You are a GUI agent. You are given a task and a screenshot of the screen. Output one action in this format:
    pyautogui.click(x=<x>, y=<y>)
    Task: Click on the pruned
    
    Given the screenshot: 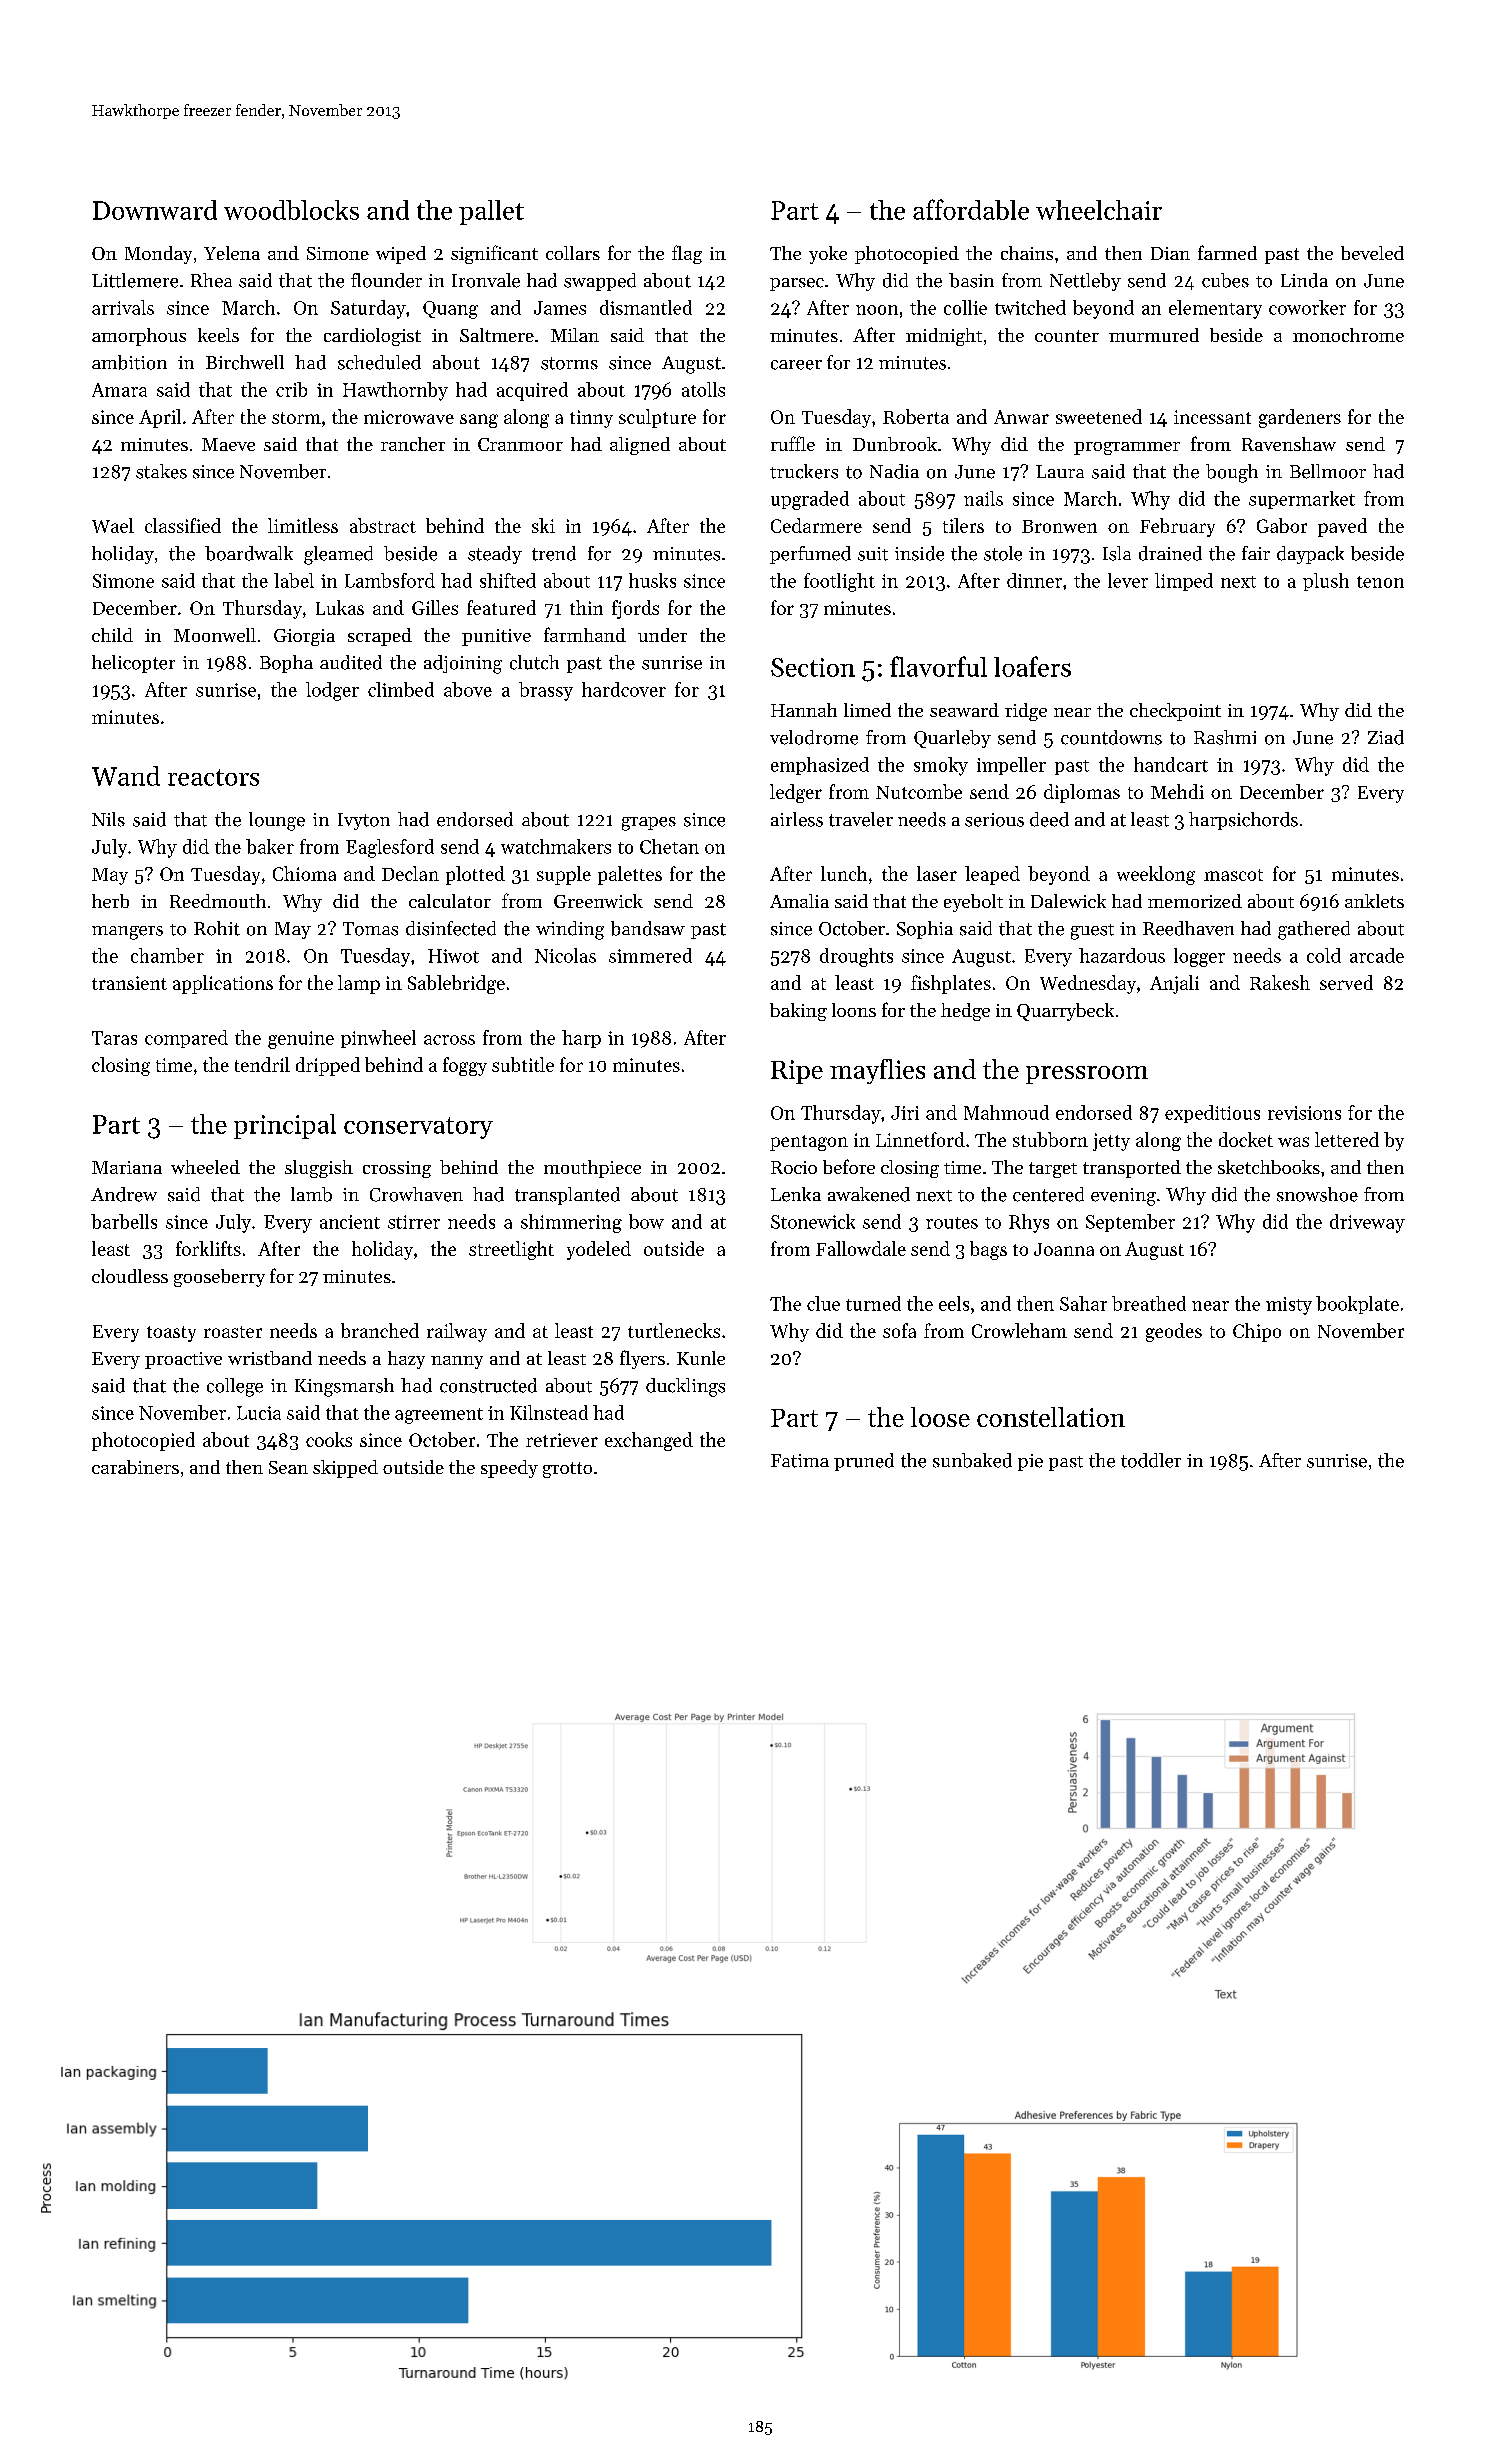 What is the action you would take?
    pyautogui.click(x=864, y=1462)
